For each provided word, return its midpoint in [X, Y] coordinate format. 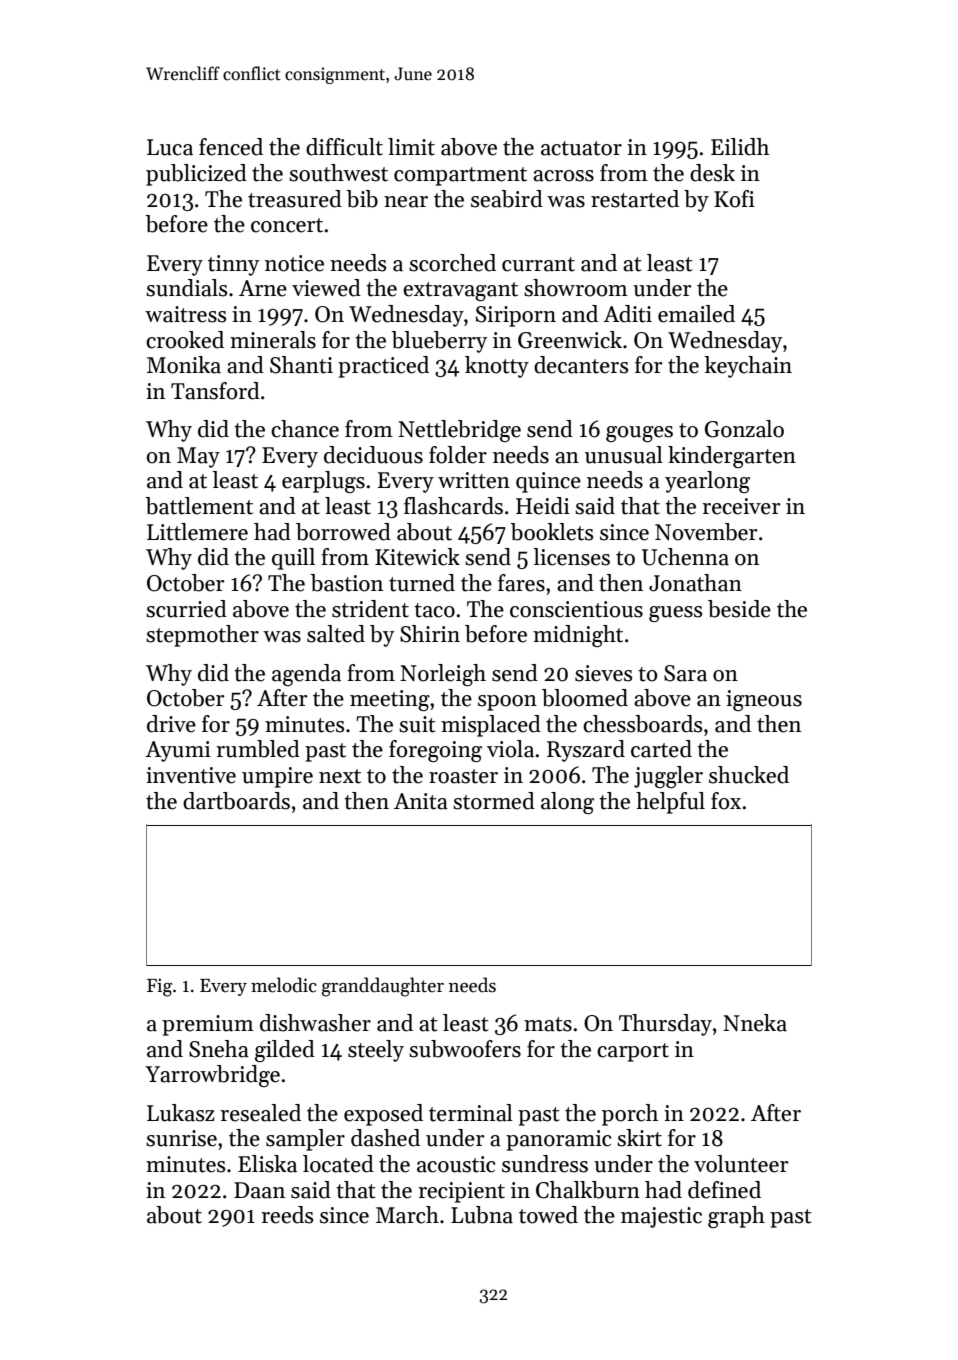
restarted [635, 199]
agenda [306, 675]
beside [739, 609]
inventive [191, 775]
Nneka [755, 1023]
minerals [273, 340]
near [406, 202]
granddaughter [383, 987]
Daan [259, 1190]
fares [521, 583]
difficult [344, 147]
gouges [639, 434]
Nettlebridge [459, 431]
